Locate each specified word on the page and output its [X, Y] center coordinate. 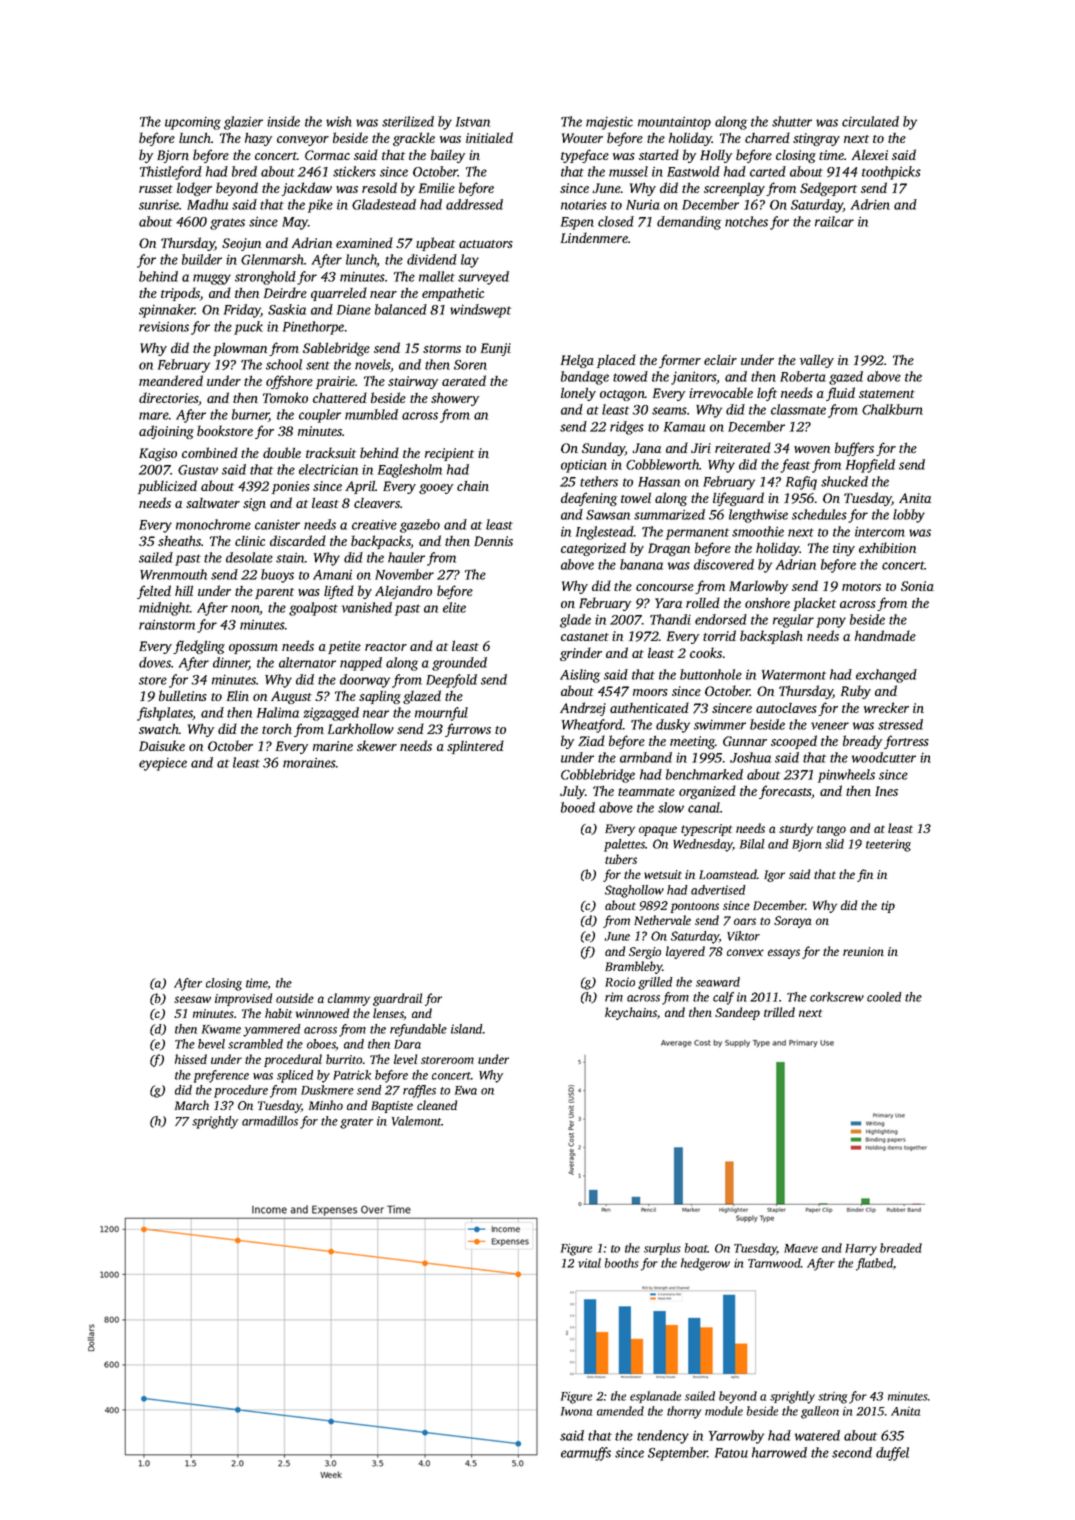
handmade [885, 635]
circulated [870, 121]
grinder [581, 654]
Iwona [576, 1411]
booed [578, 807]
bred [244, 171]
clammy [349, 999]
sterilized [408, 121]
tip [888, 907]
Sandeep [737, 1013]
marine [333, 746]
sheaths [179, 541]
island [466, 1029]
